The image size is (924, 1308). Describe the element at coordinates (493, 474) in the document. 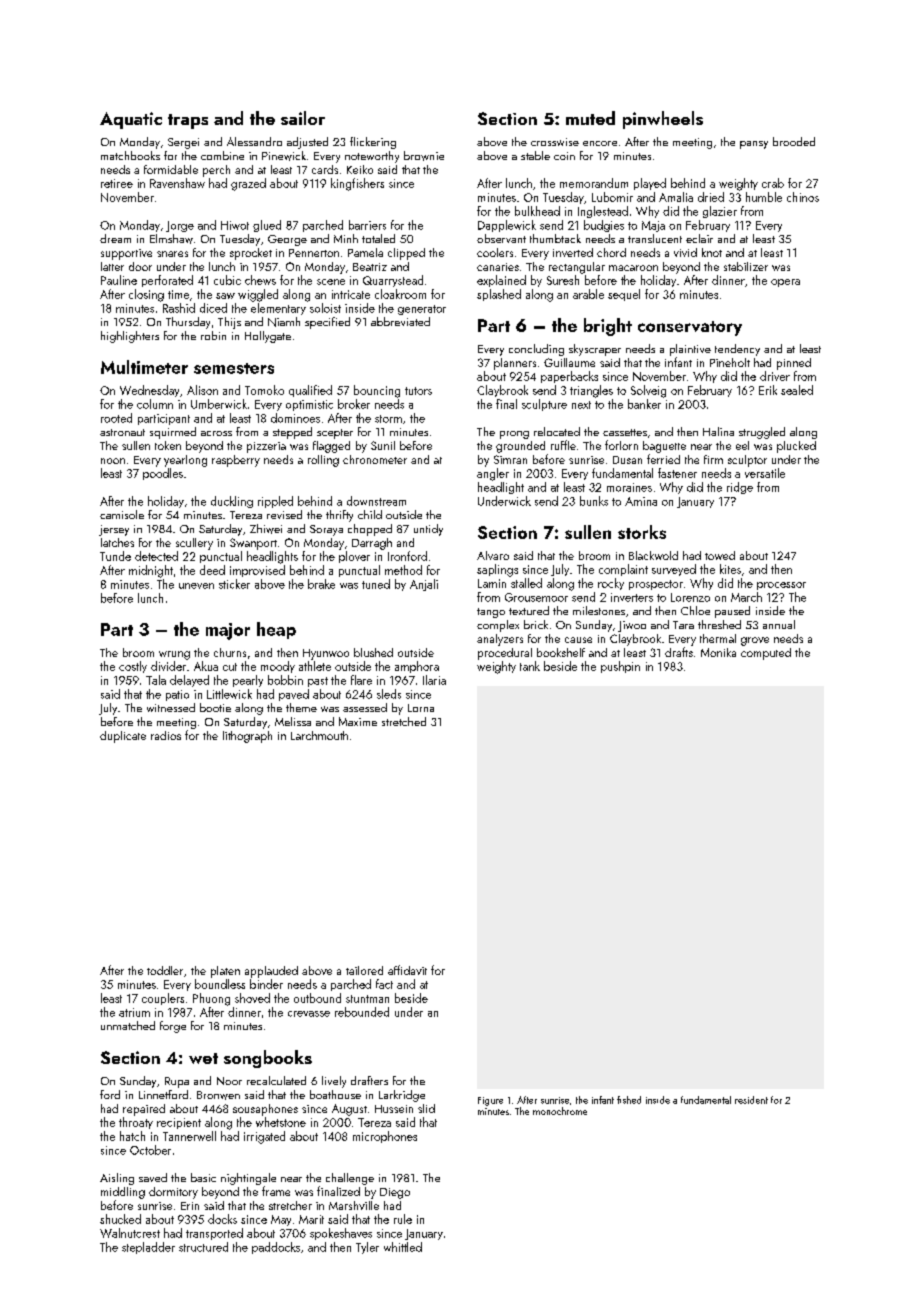

I see `angler` at that location.
